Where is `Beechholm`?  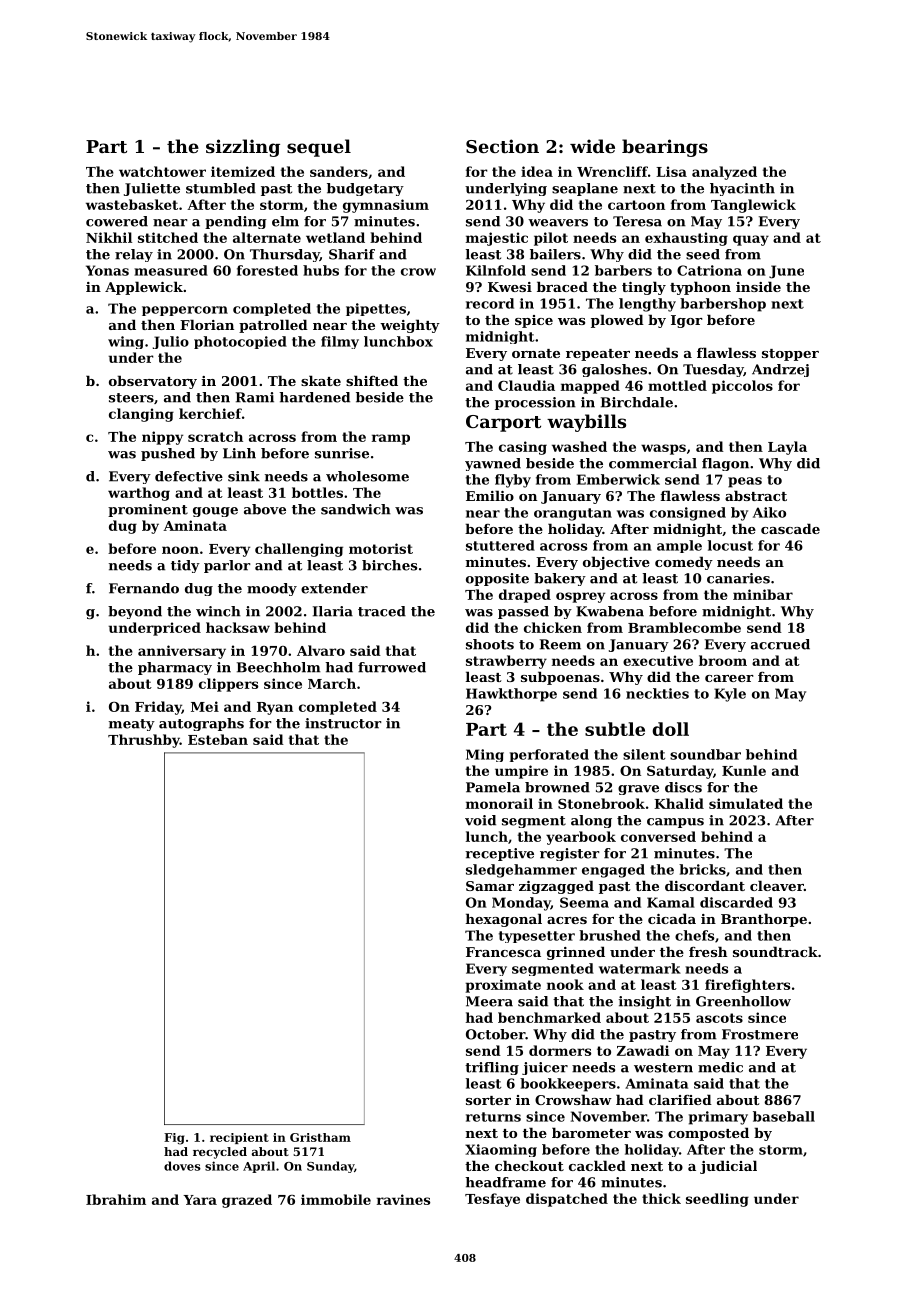
Beechholm is located at coordinates (278, 667).
